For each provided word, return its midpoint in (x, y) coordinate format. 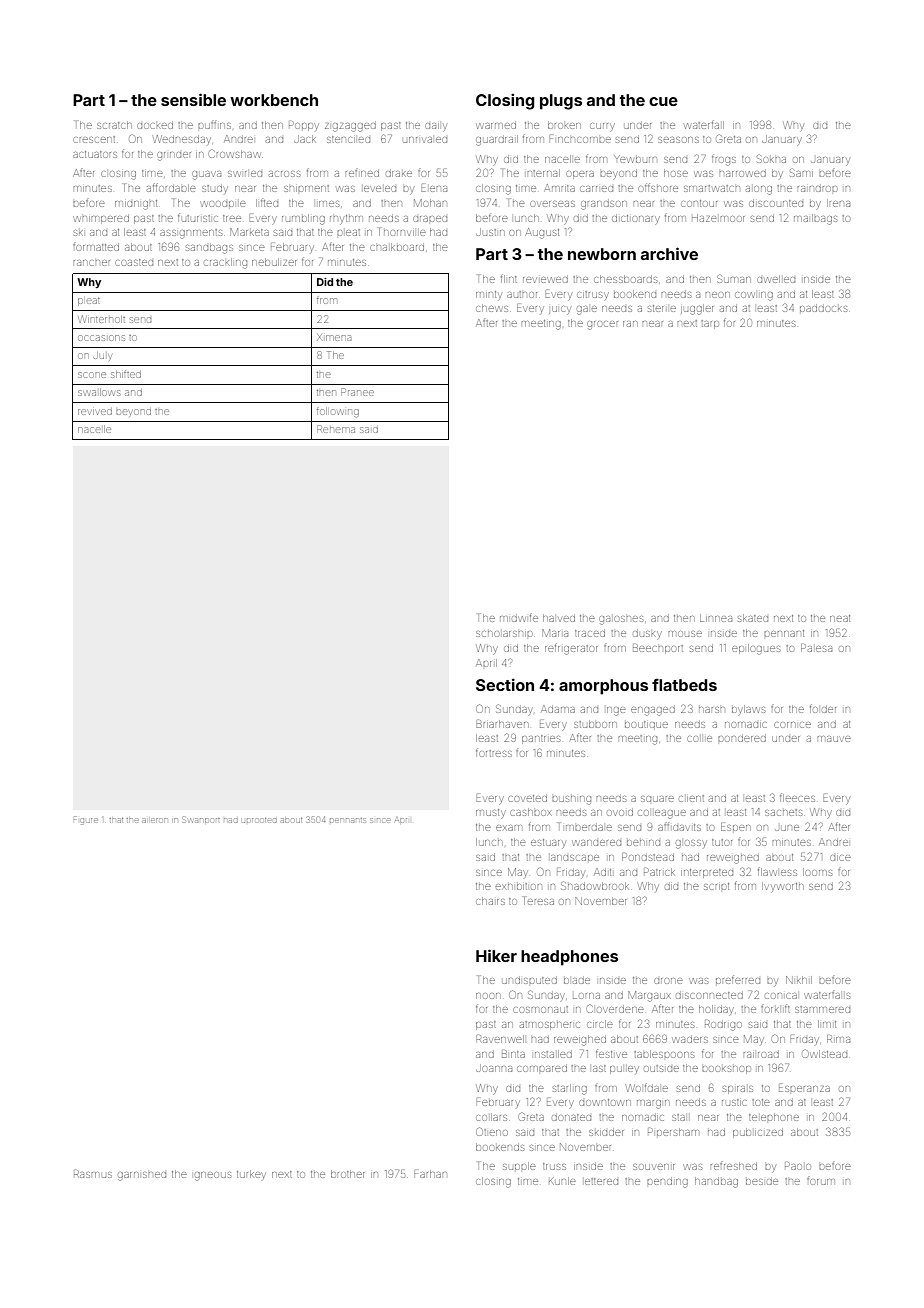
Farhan (430, 1174)
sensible (193, 99)
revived (95, 412)
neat (840, 618)
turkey (251, 1174)
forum (821, 1181)
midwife (519, 617)
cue (663, 101)
